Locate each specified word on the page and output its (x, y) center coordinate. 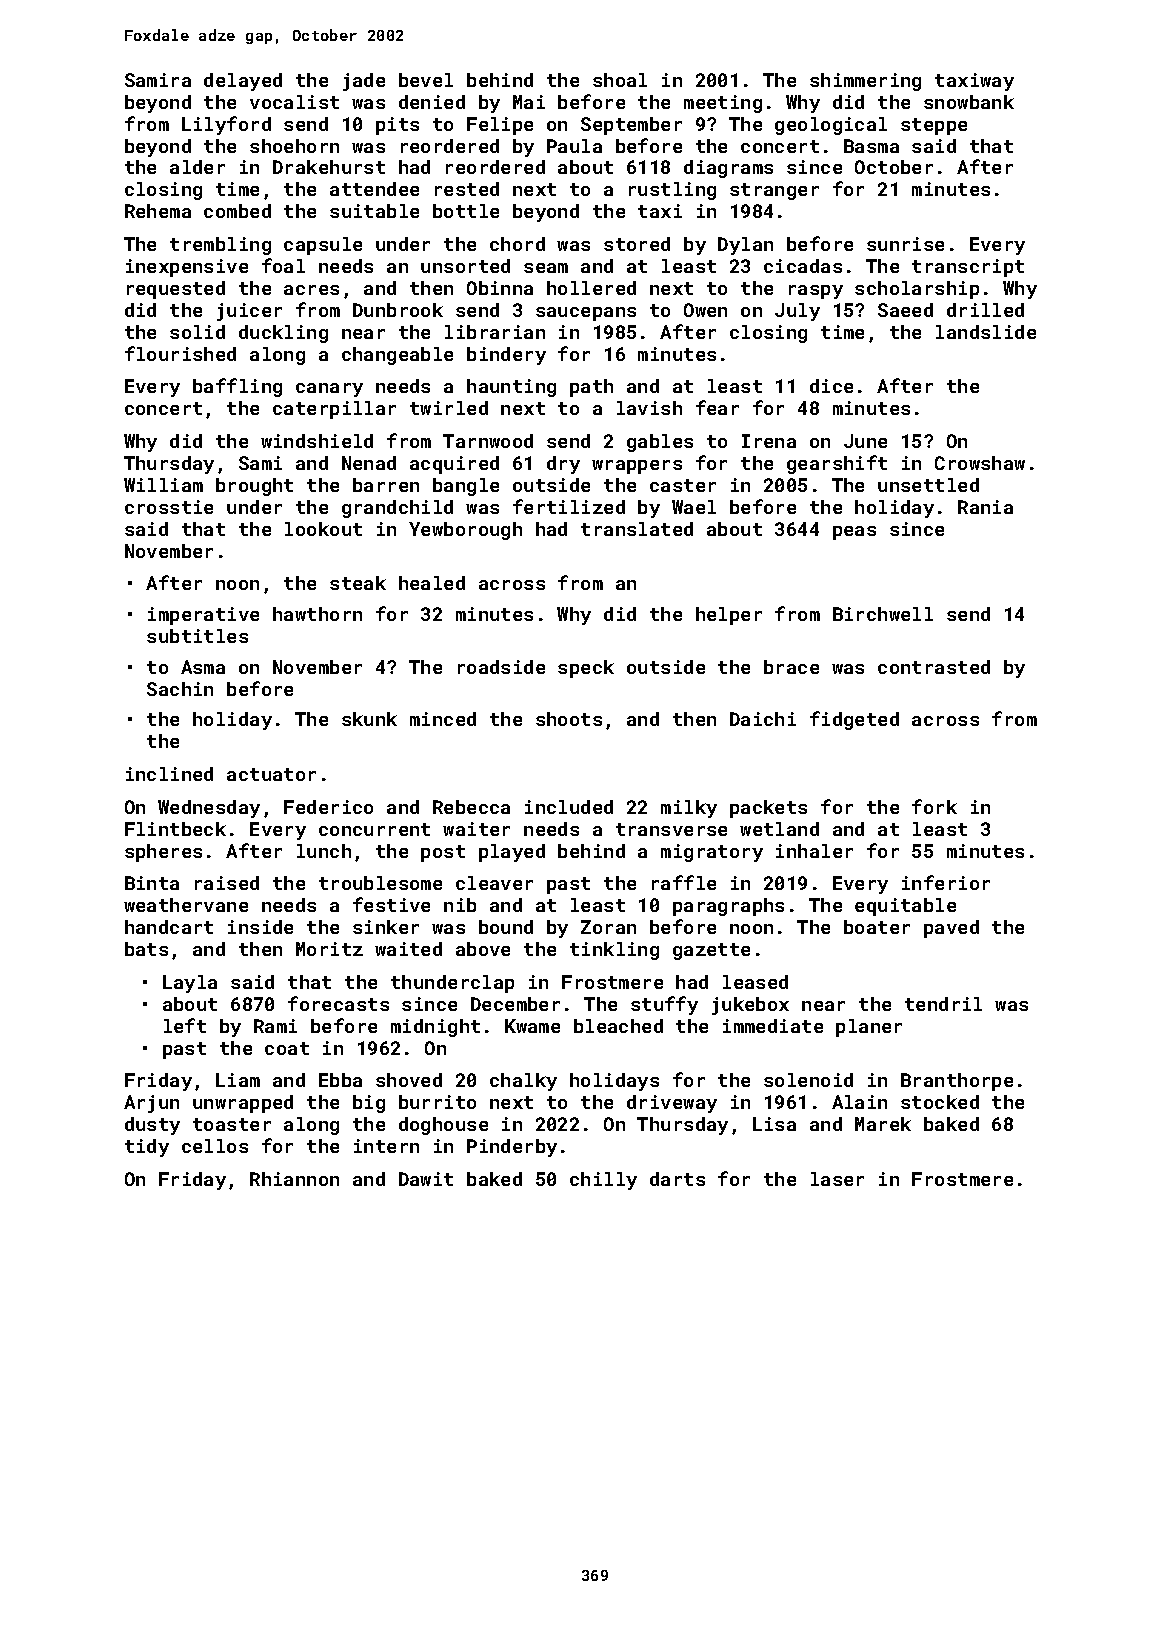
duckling (283, 334)
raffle (684, 882)
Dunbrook (398, 310)
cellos (215, 1146)
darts (677, 1179)
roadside (501, 667)
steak (358, 583)
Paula (574, 146)
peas (854, 533)
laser (837, 1179)
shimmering (865, 82)
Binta (152, 883)
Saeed (905, 310)
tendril (943, 1004)
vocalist (294, 102)
